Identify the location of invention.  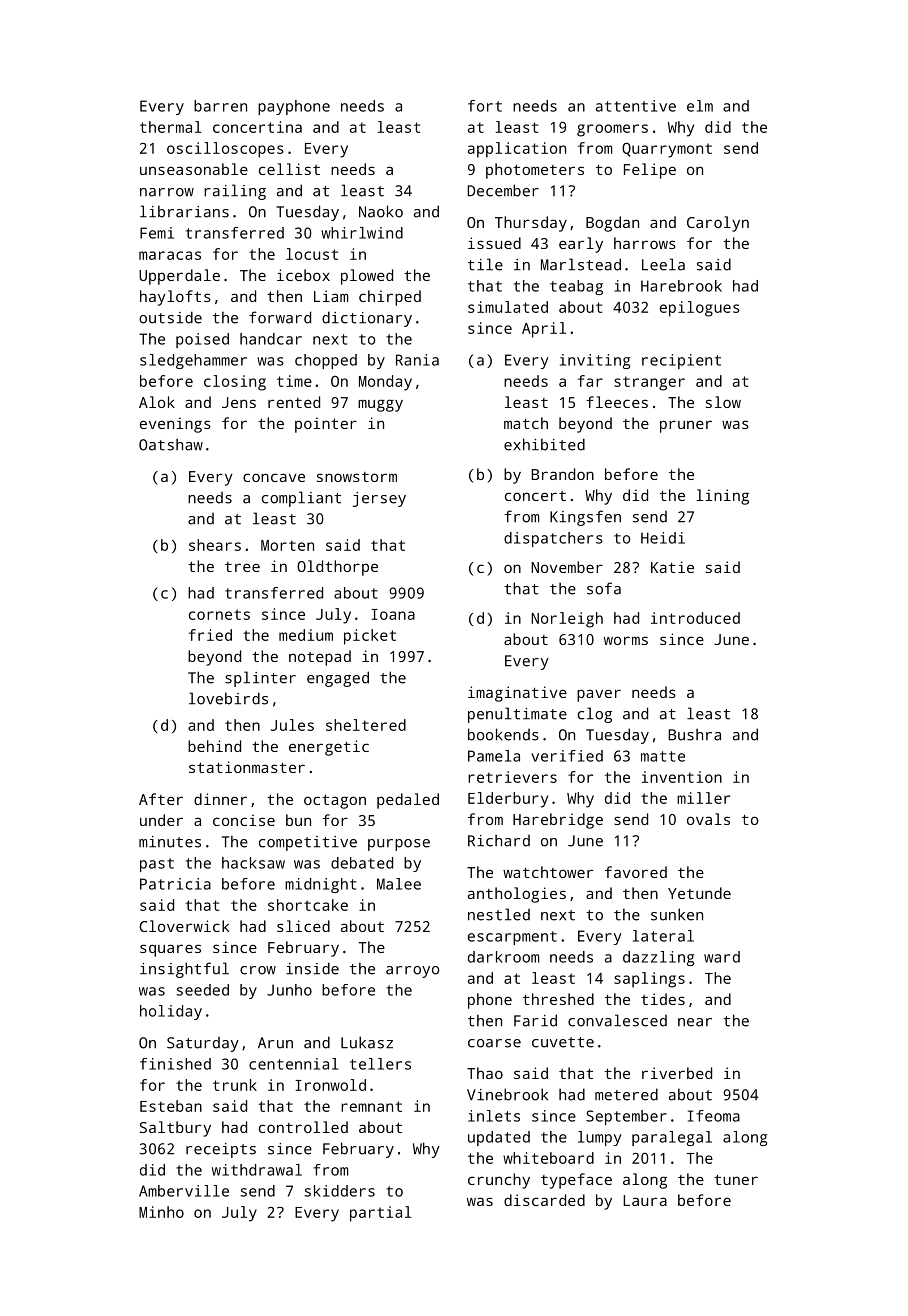
(682, 777).
